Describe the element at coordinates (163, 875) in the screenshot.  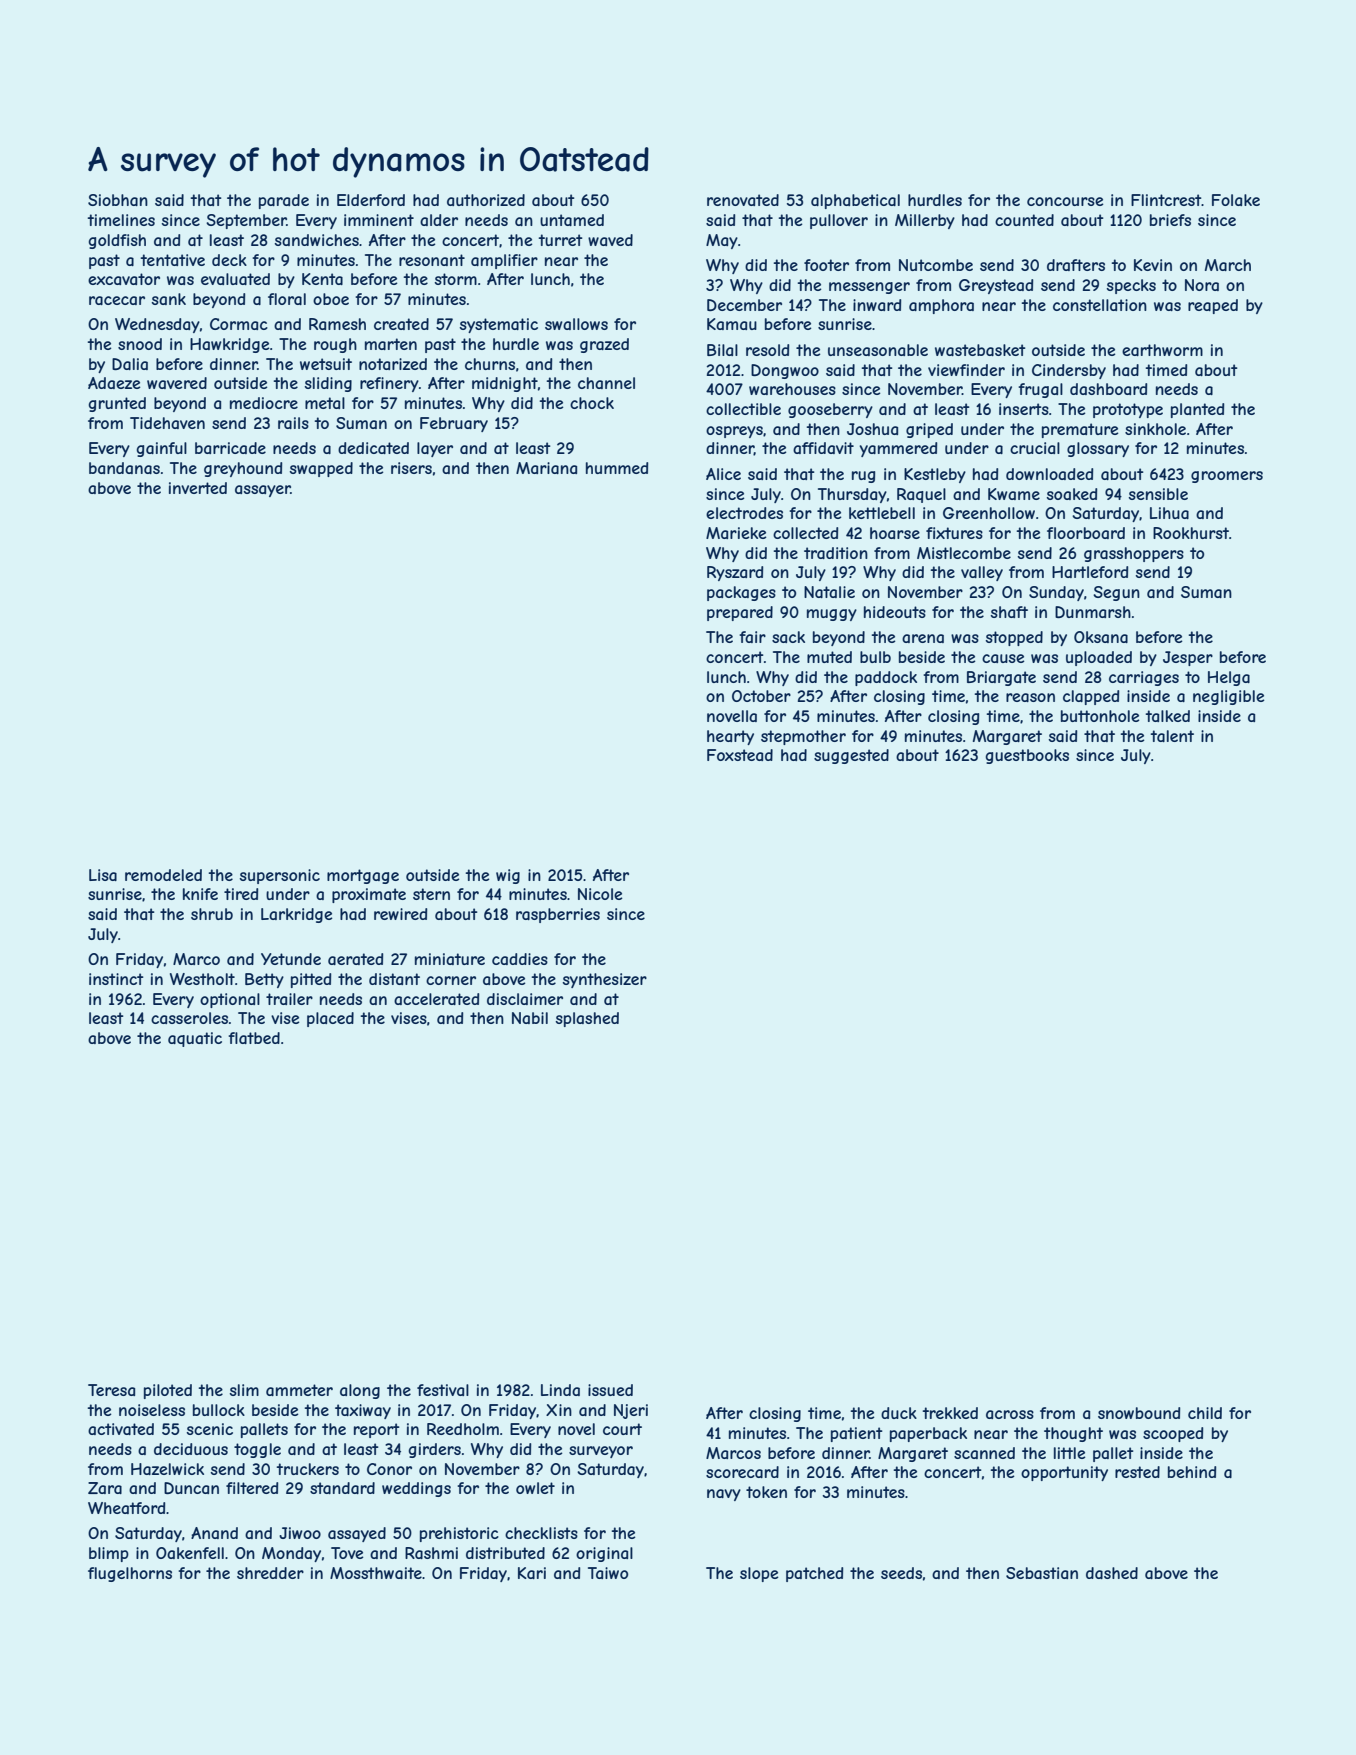
I see `remodeled` at that location.
